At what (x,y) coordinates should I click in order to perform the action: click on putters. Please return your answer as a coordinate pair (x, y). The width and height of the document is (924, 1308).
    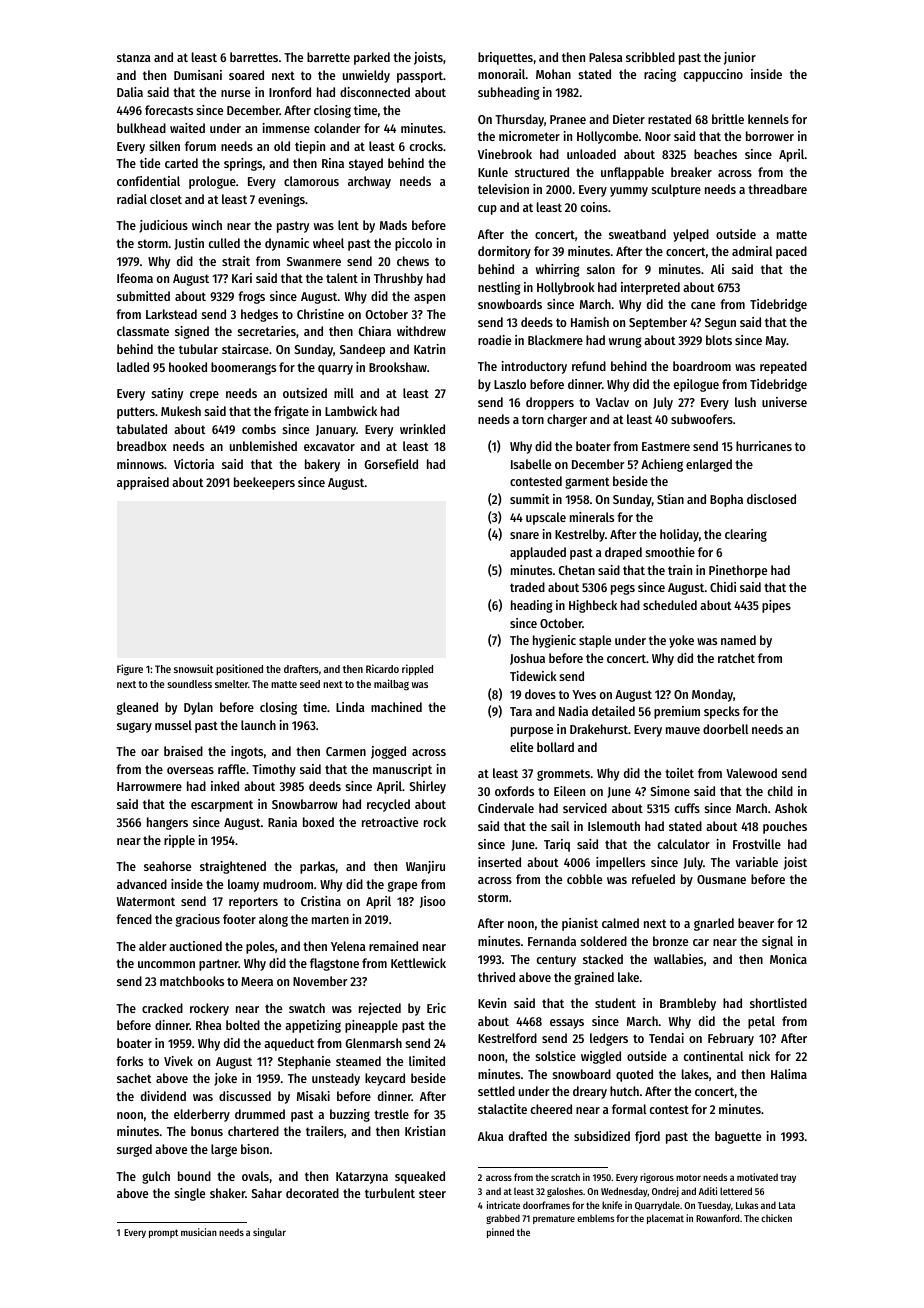
    Looking at the image, I should click on (136, 413).
